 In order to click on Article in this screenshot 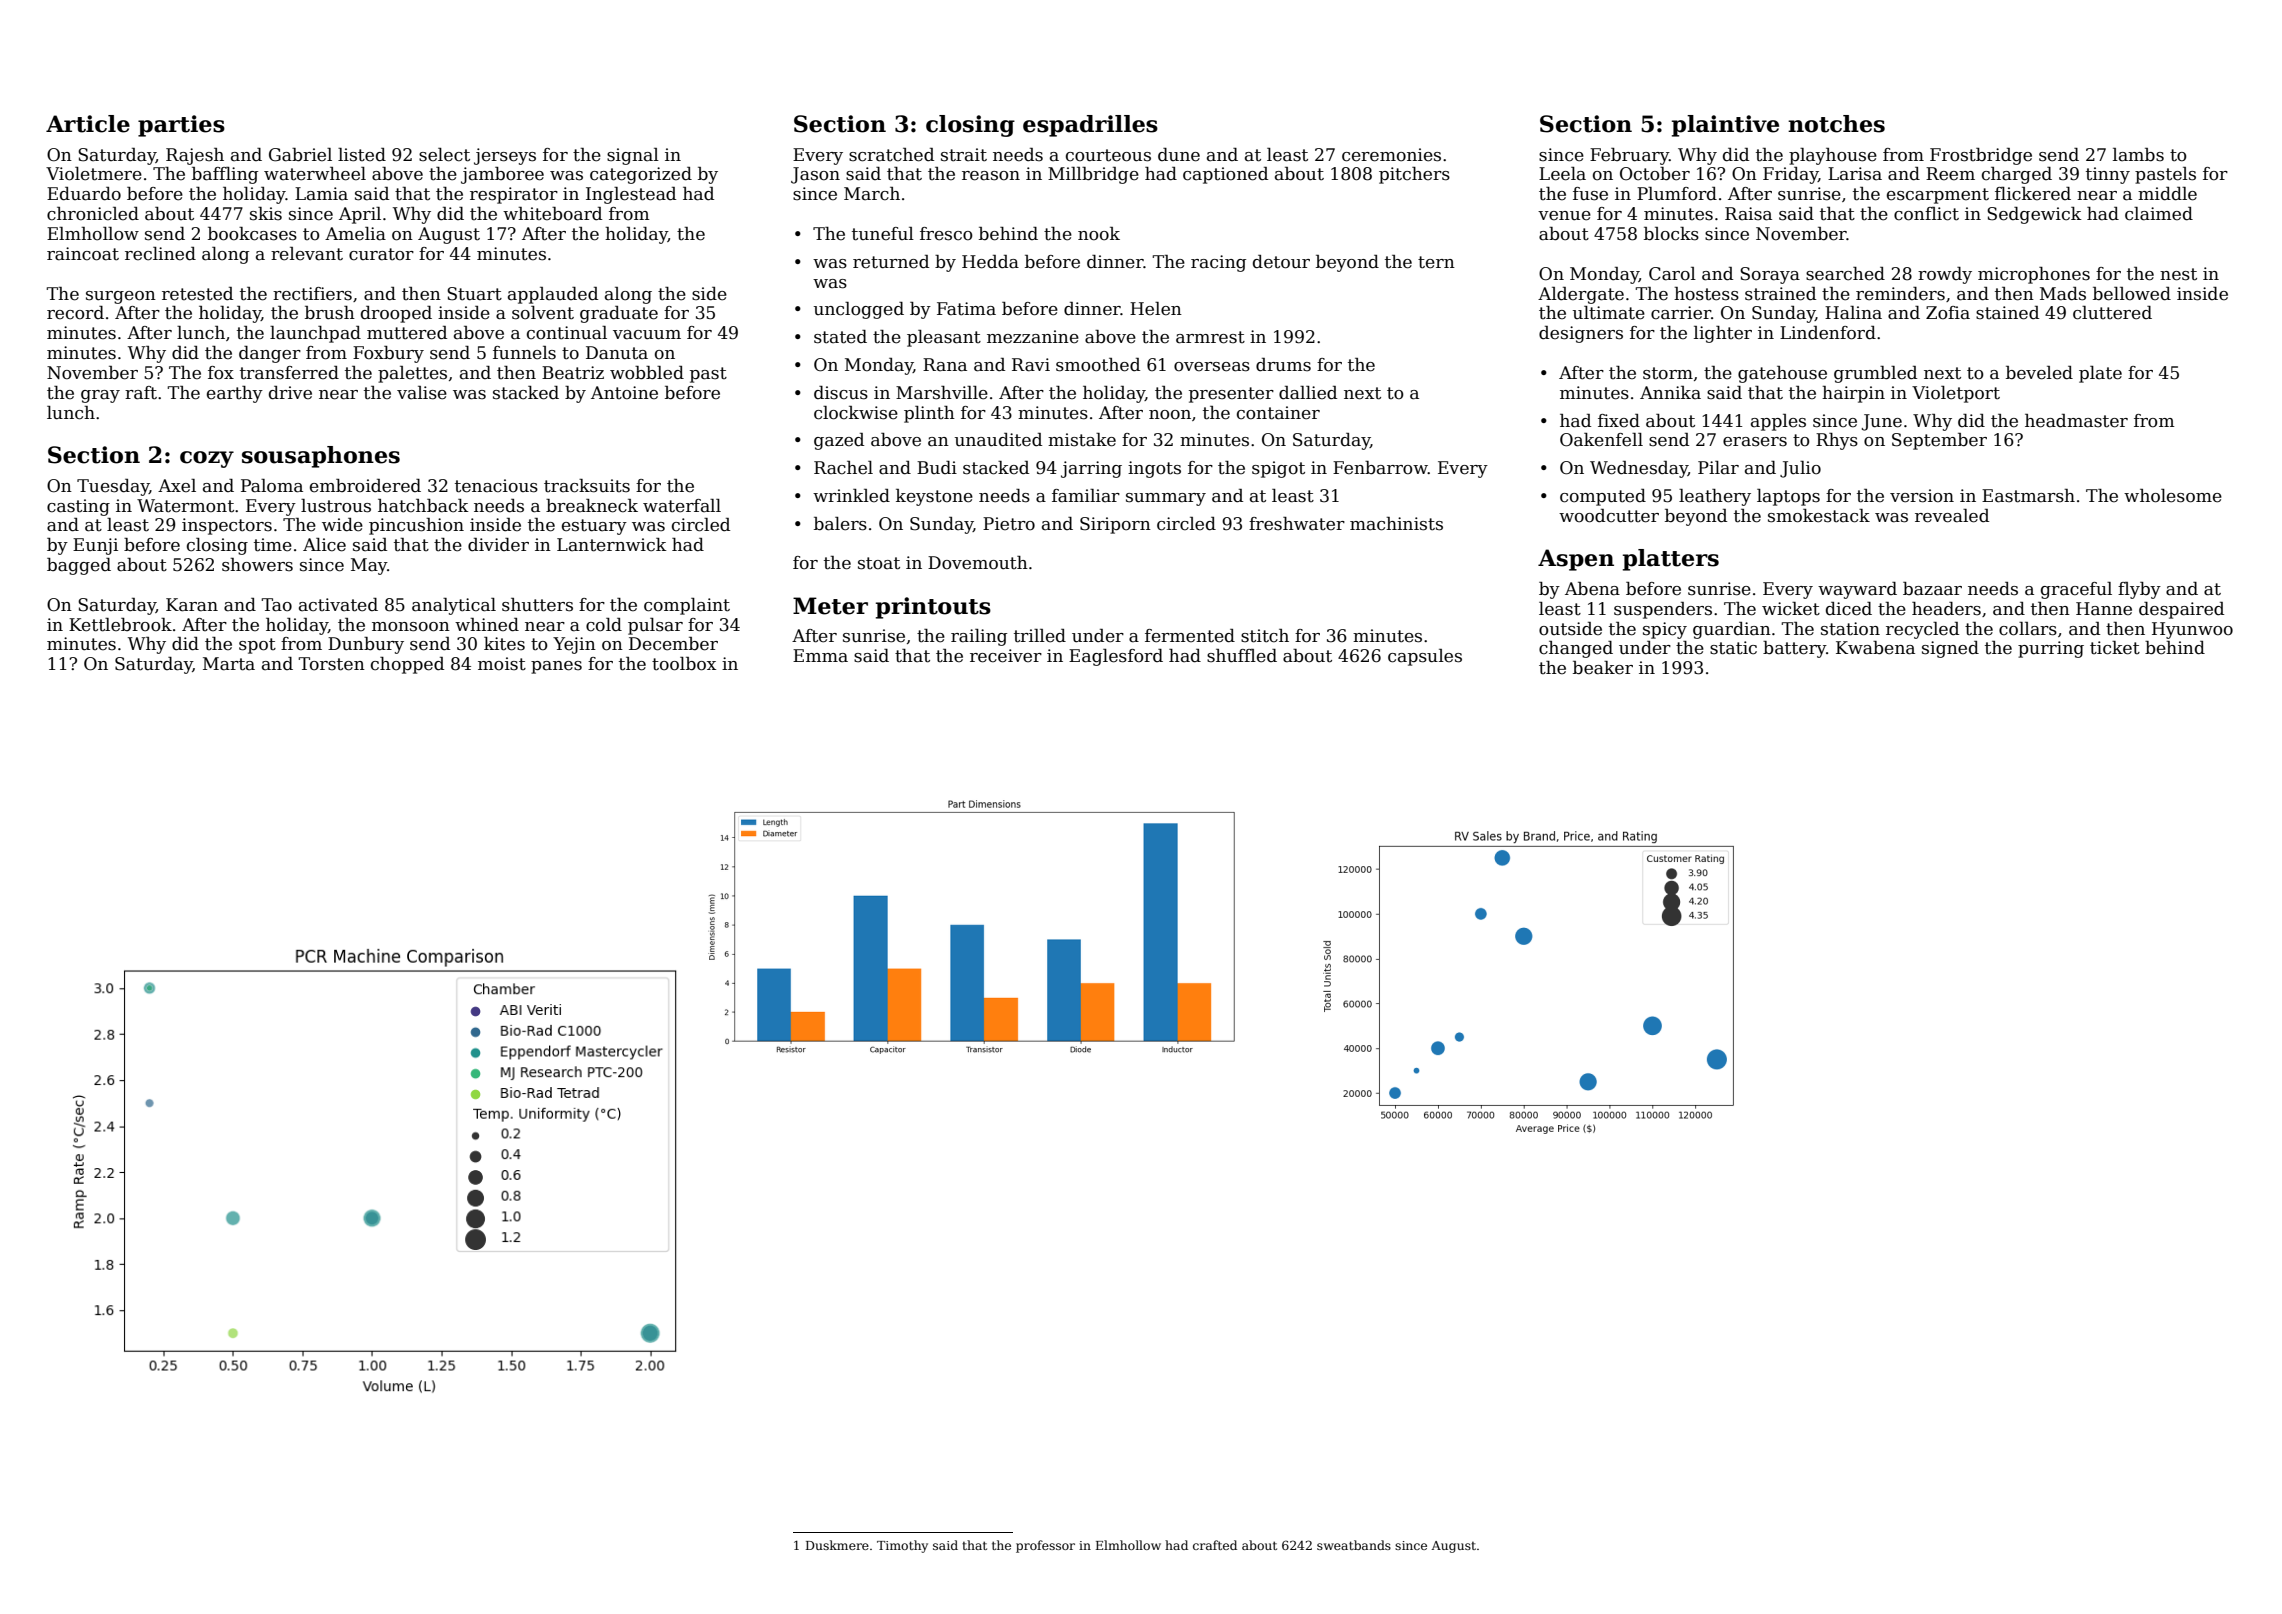, I will do `click(88, 124)`.
